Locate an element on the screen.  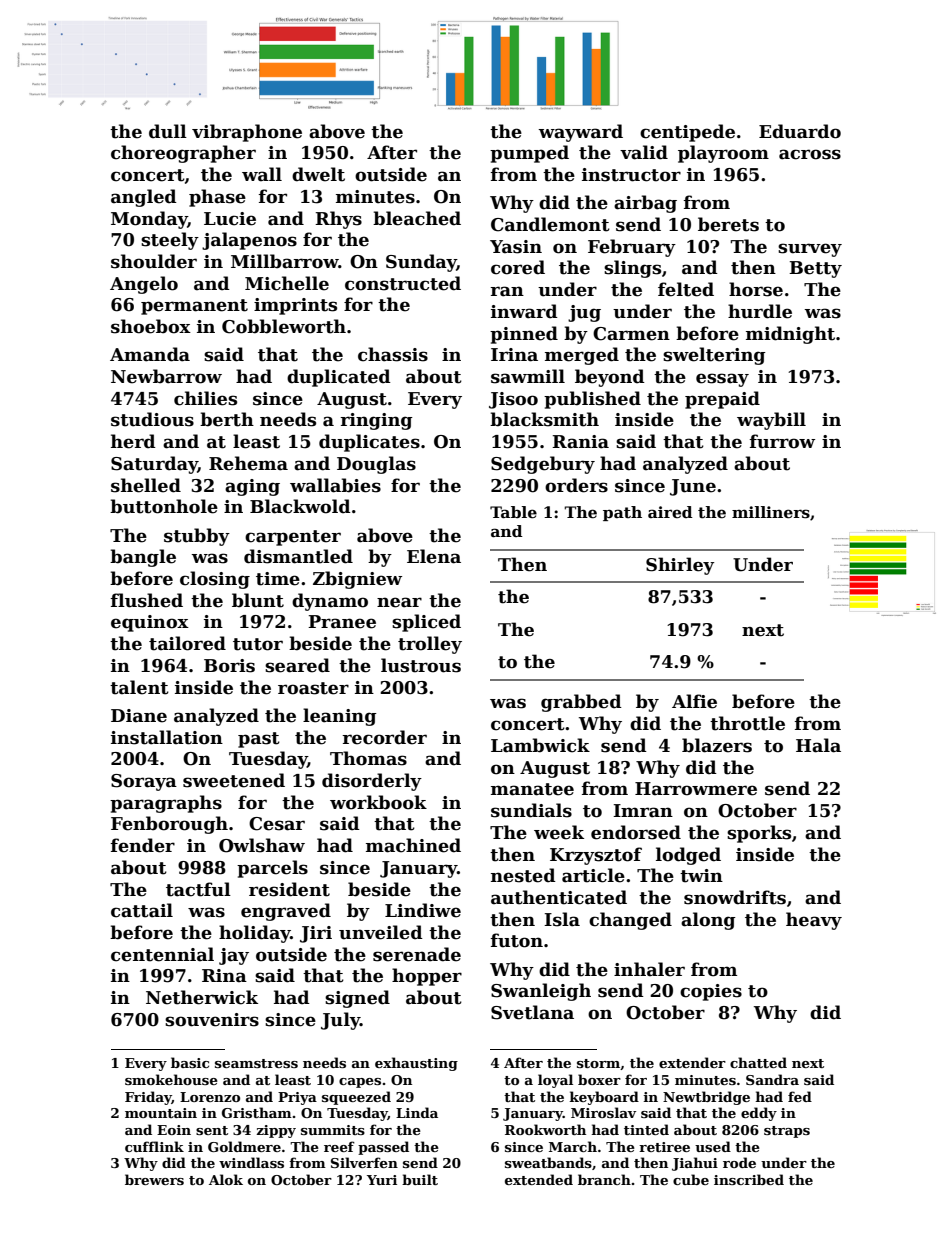
closing is located at coordinates (215, 580).
